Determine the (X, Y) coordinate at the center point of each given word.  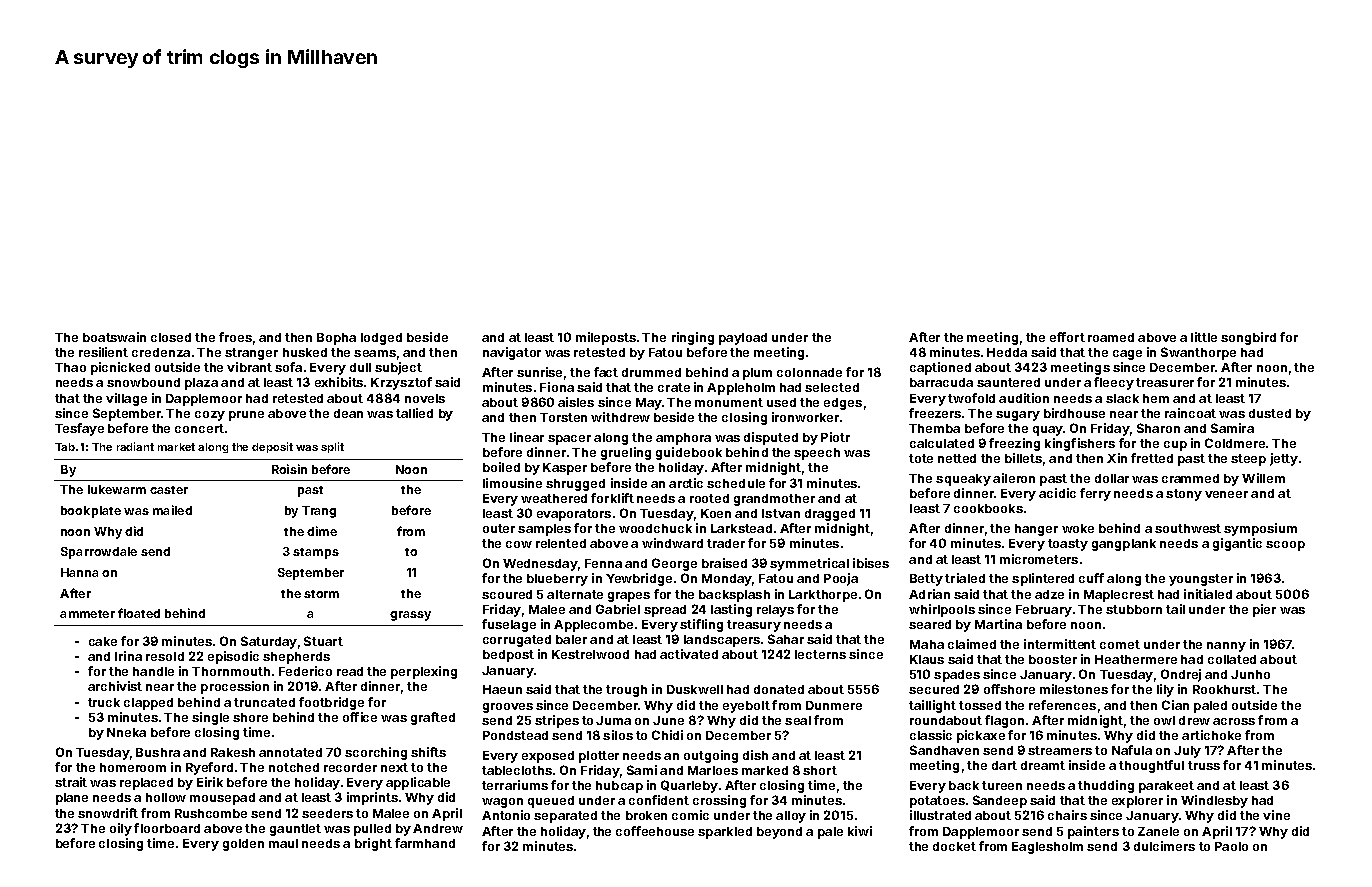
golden (243, 845)
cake (103, 641)
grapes (629, 597)
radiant (135, 446)
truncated (264, 702)
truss (1204, 765)
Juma (613, 720)
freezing (1014, 444)
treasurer (1165, 382)
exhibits (339, 382)
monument (729, 402)
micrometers (1039, 559)
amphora (683, 439)
